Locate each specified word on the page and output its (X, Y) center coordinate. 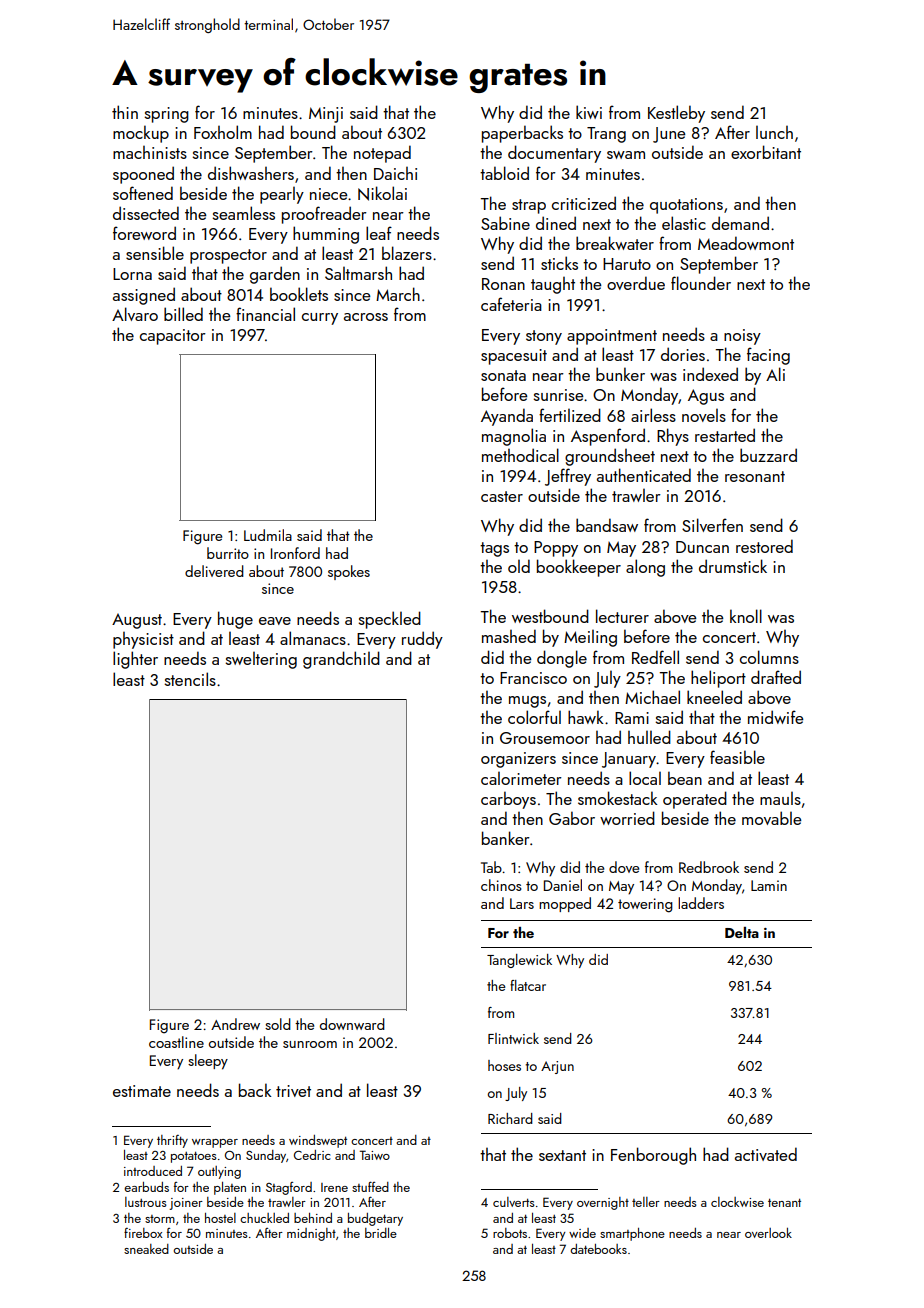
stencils (190, 679)
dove (624, 867)
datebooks (598, 1249)
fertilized (570, 415)
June (669, 135)
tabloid (504, 173)
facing (768, 356)
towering (645, 905)
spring (166, 115)
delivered (214, 571)
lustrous (146, 1202)
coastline (176, 1042)
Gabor (572, 818)
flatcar (528, 985)
